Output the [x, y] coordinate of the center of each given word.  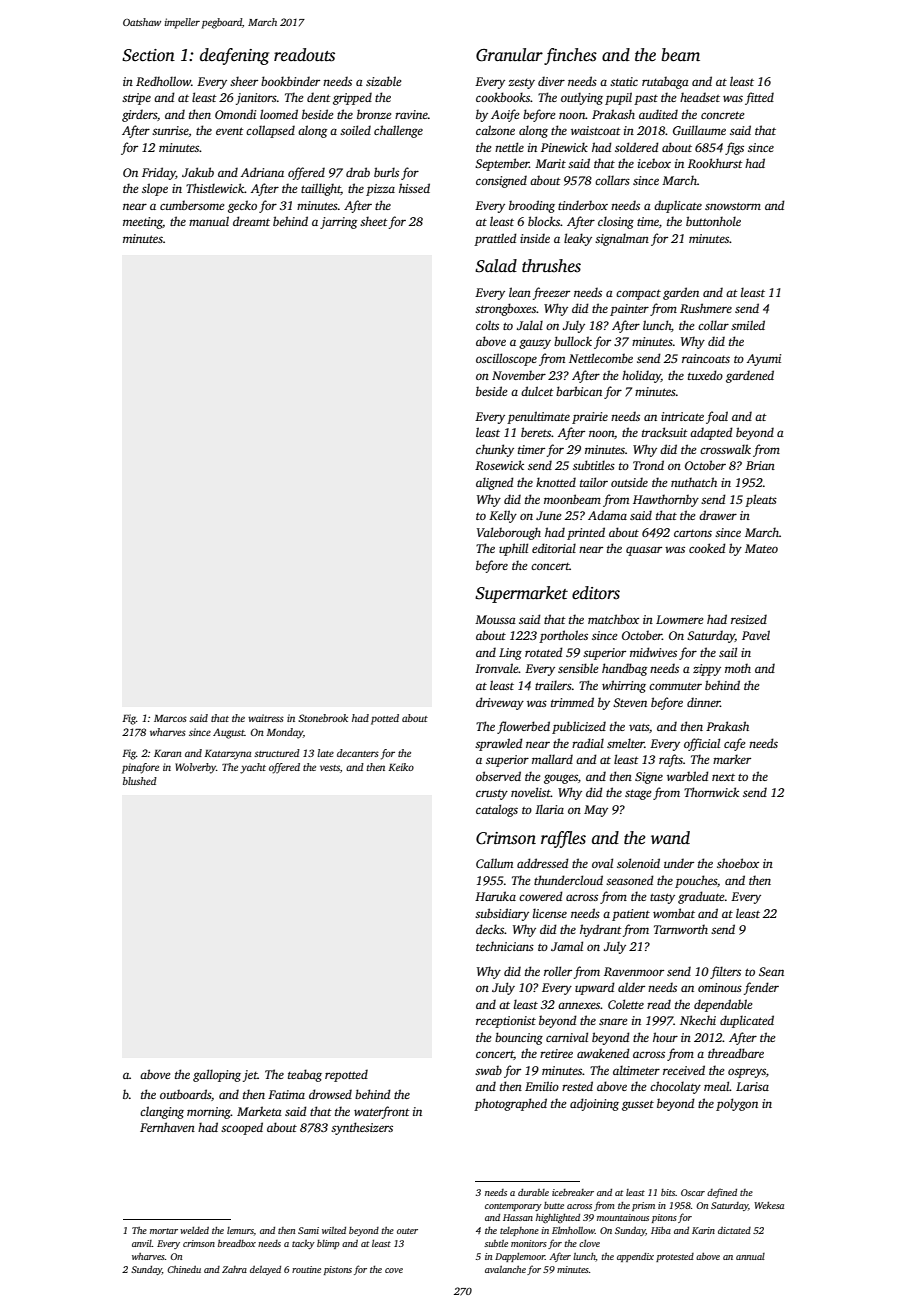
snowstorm [733, 206]
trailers [553, 685]
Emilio [542, 1086]
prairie [590, 418]
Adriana [262, 172]
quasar [644, 551]
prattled [495, 239]
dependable [723, 1005]
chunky [495, 450]
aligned [495, 483]
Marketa [259, 1111]
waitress [266, 718]
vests [330, 768]
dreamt [251, 221]
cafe [734, 744]
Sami [308, 1230]
